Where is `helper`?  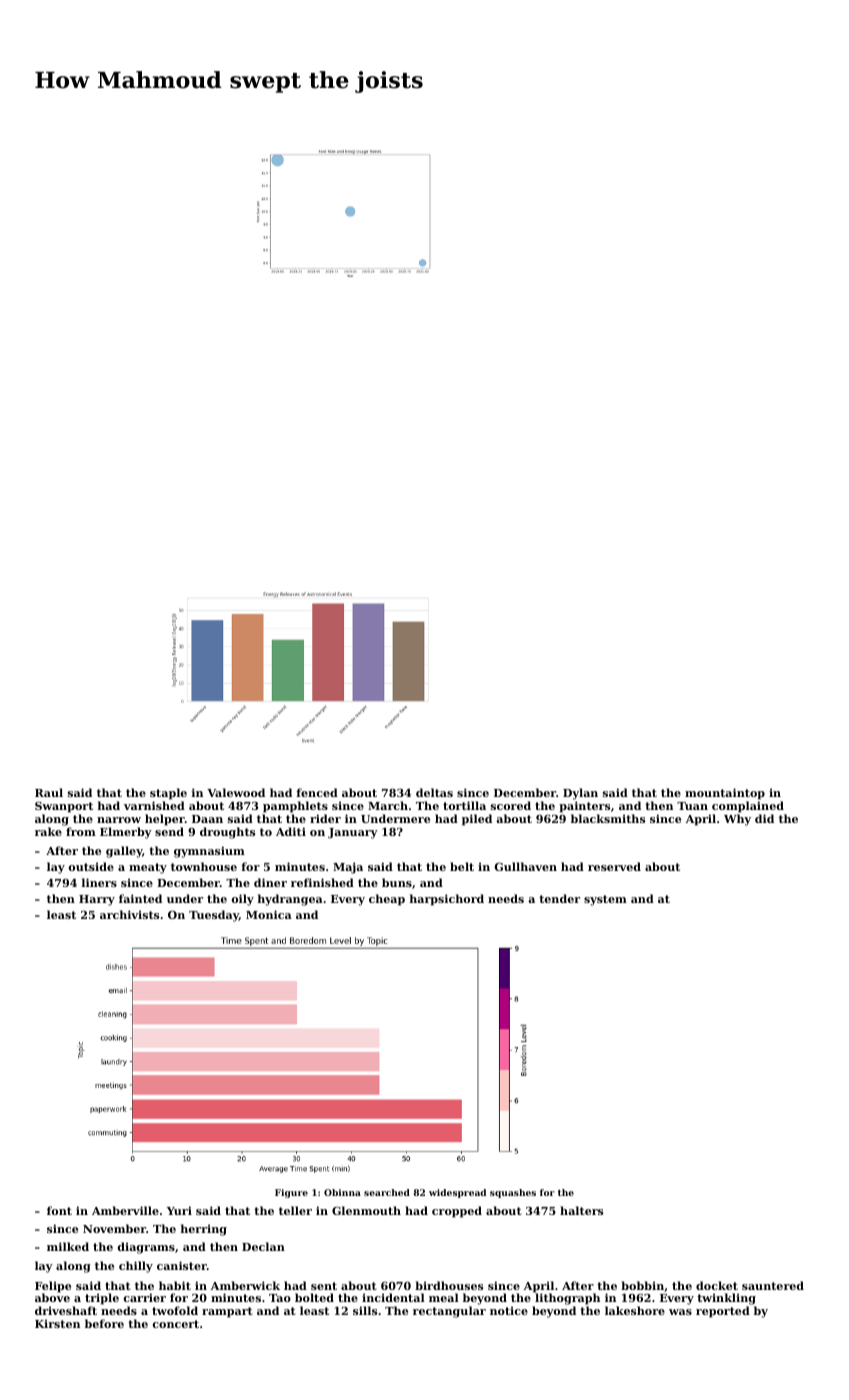 helper is located at coordinates (165, 820).
